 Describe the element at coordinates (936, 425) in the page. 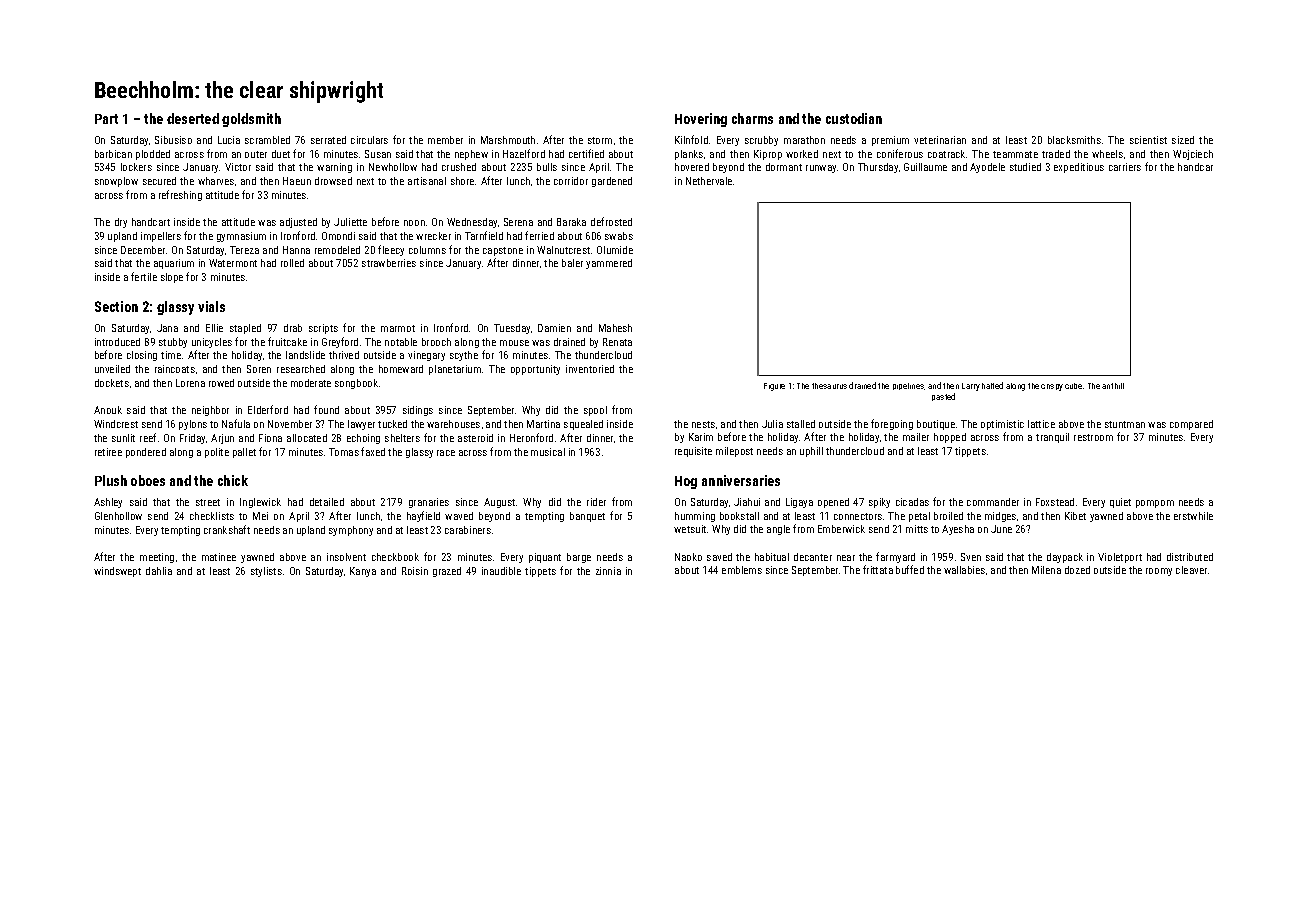

I see `boutique` at that location.
